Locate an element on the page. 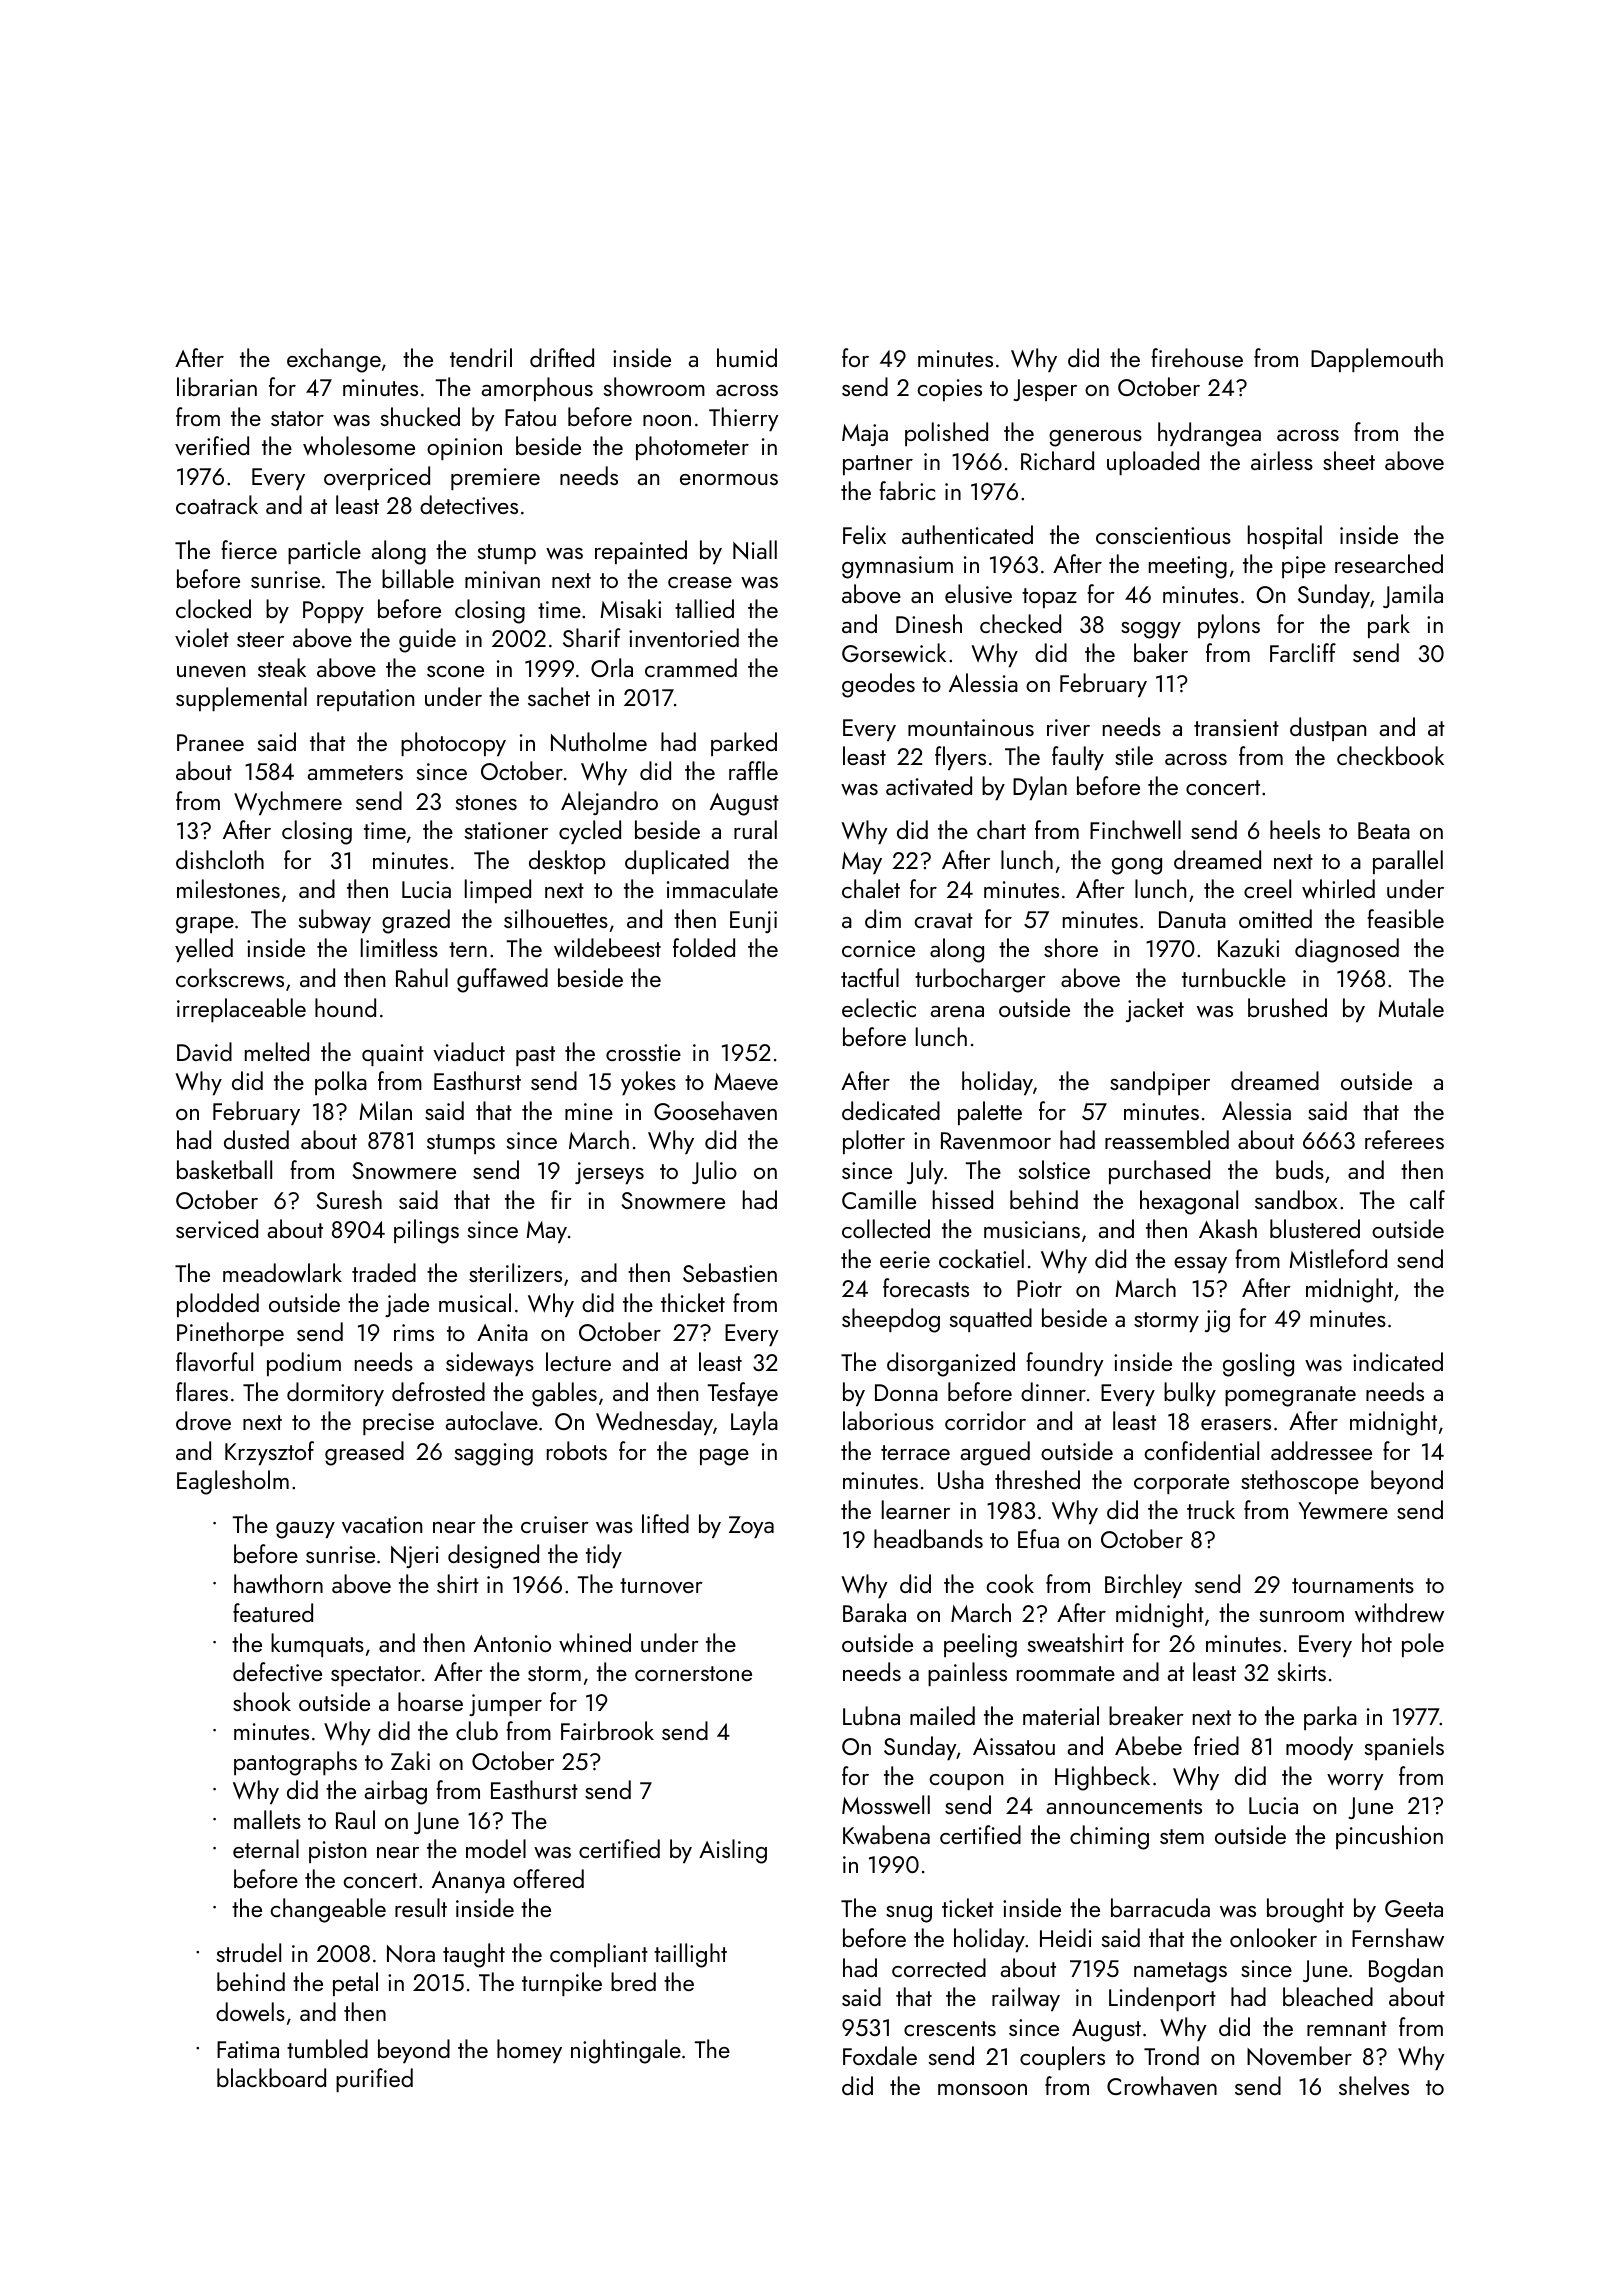  coatrack is located at coordinates (217, 504).
